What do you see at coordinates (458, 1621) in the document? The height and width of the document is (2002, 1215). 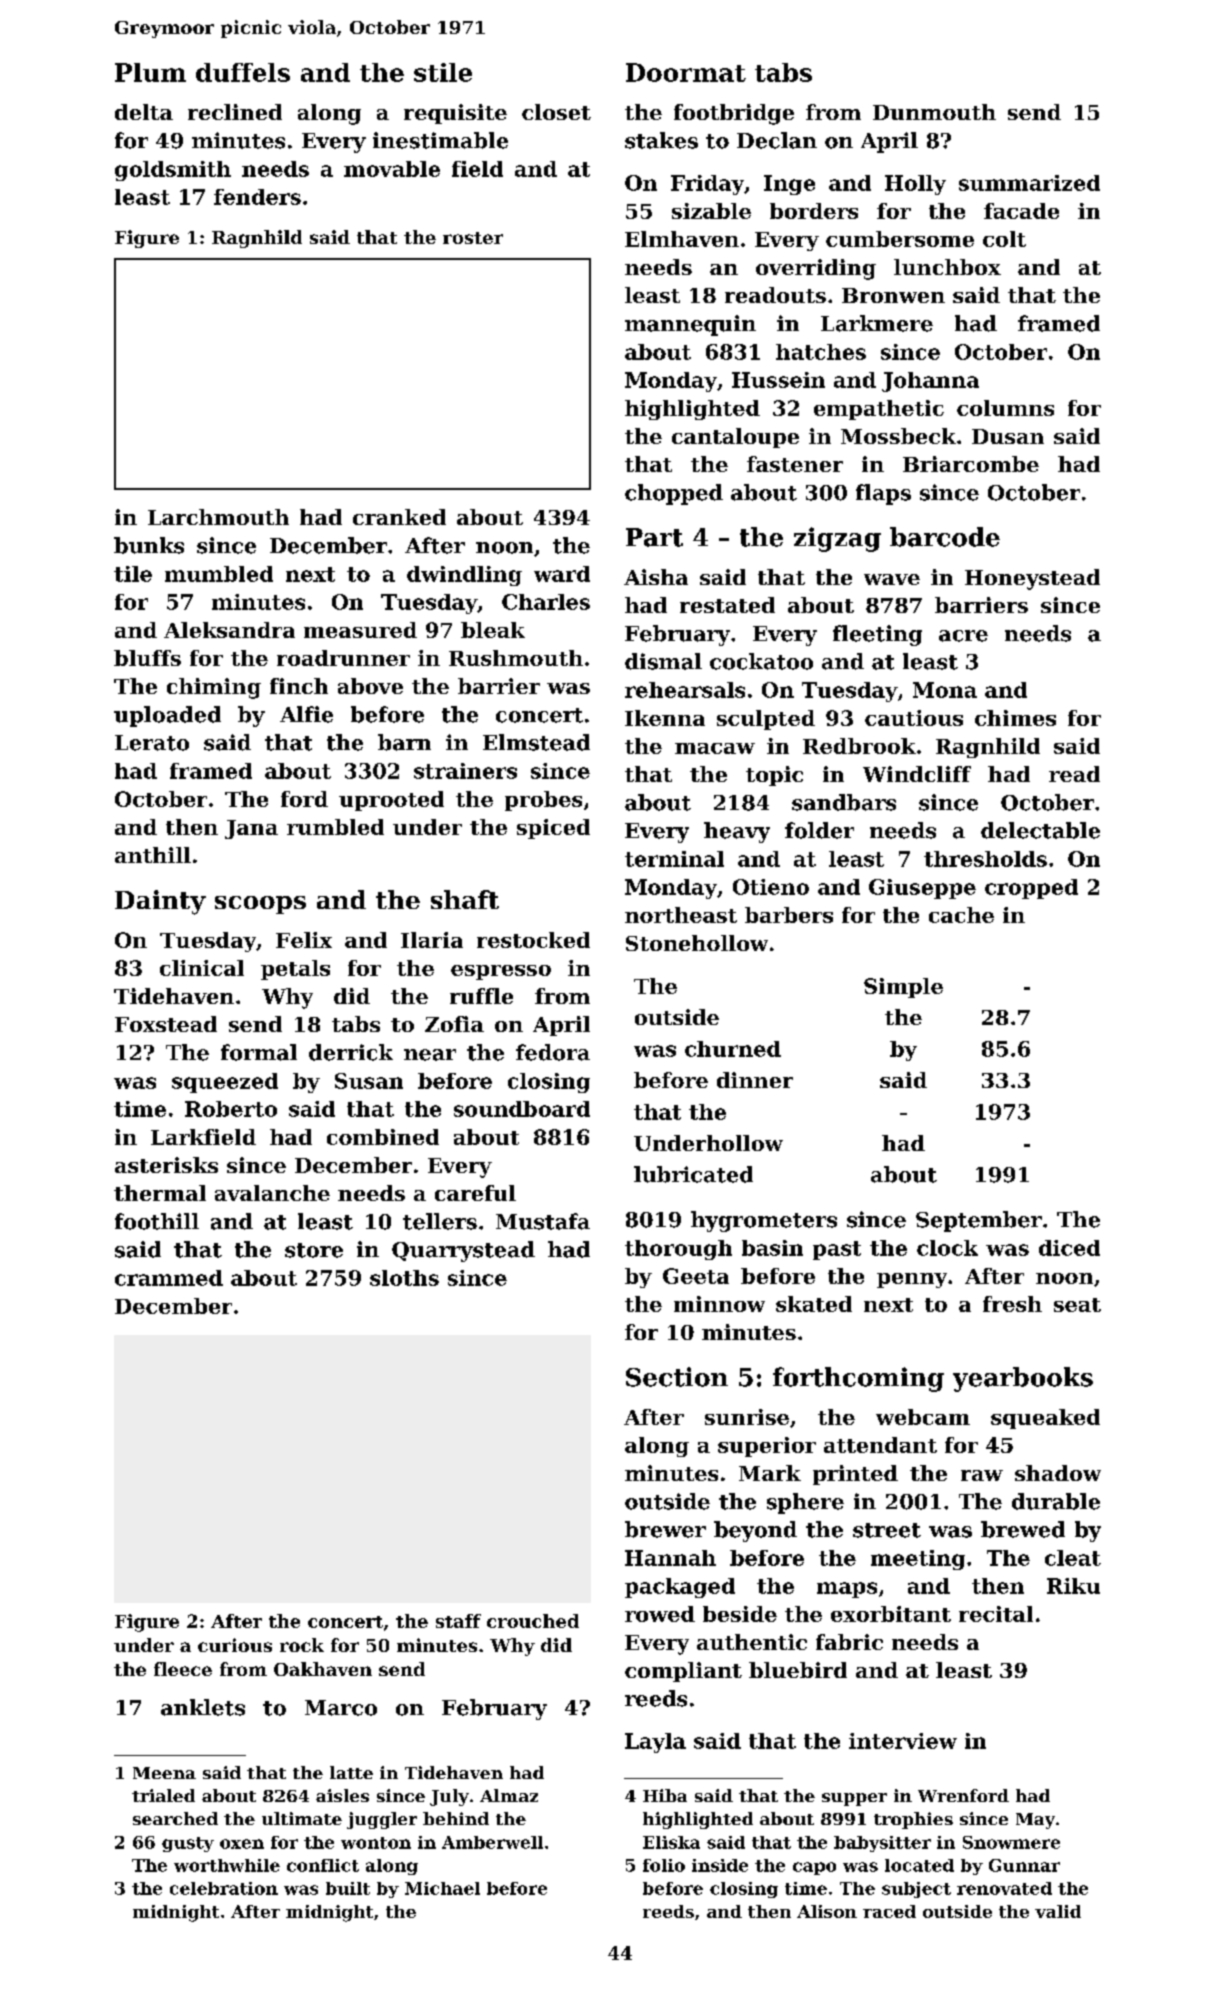 I see `staff` at bounding box center [458, 1621].
